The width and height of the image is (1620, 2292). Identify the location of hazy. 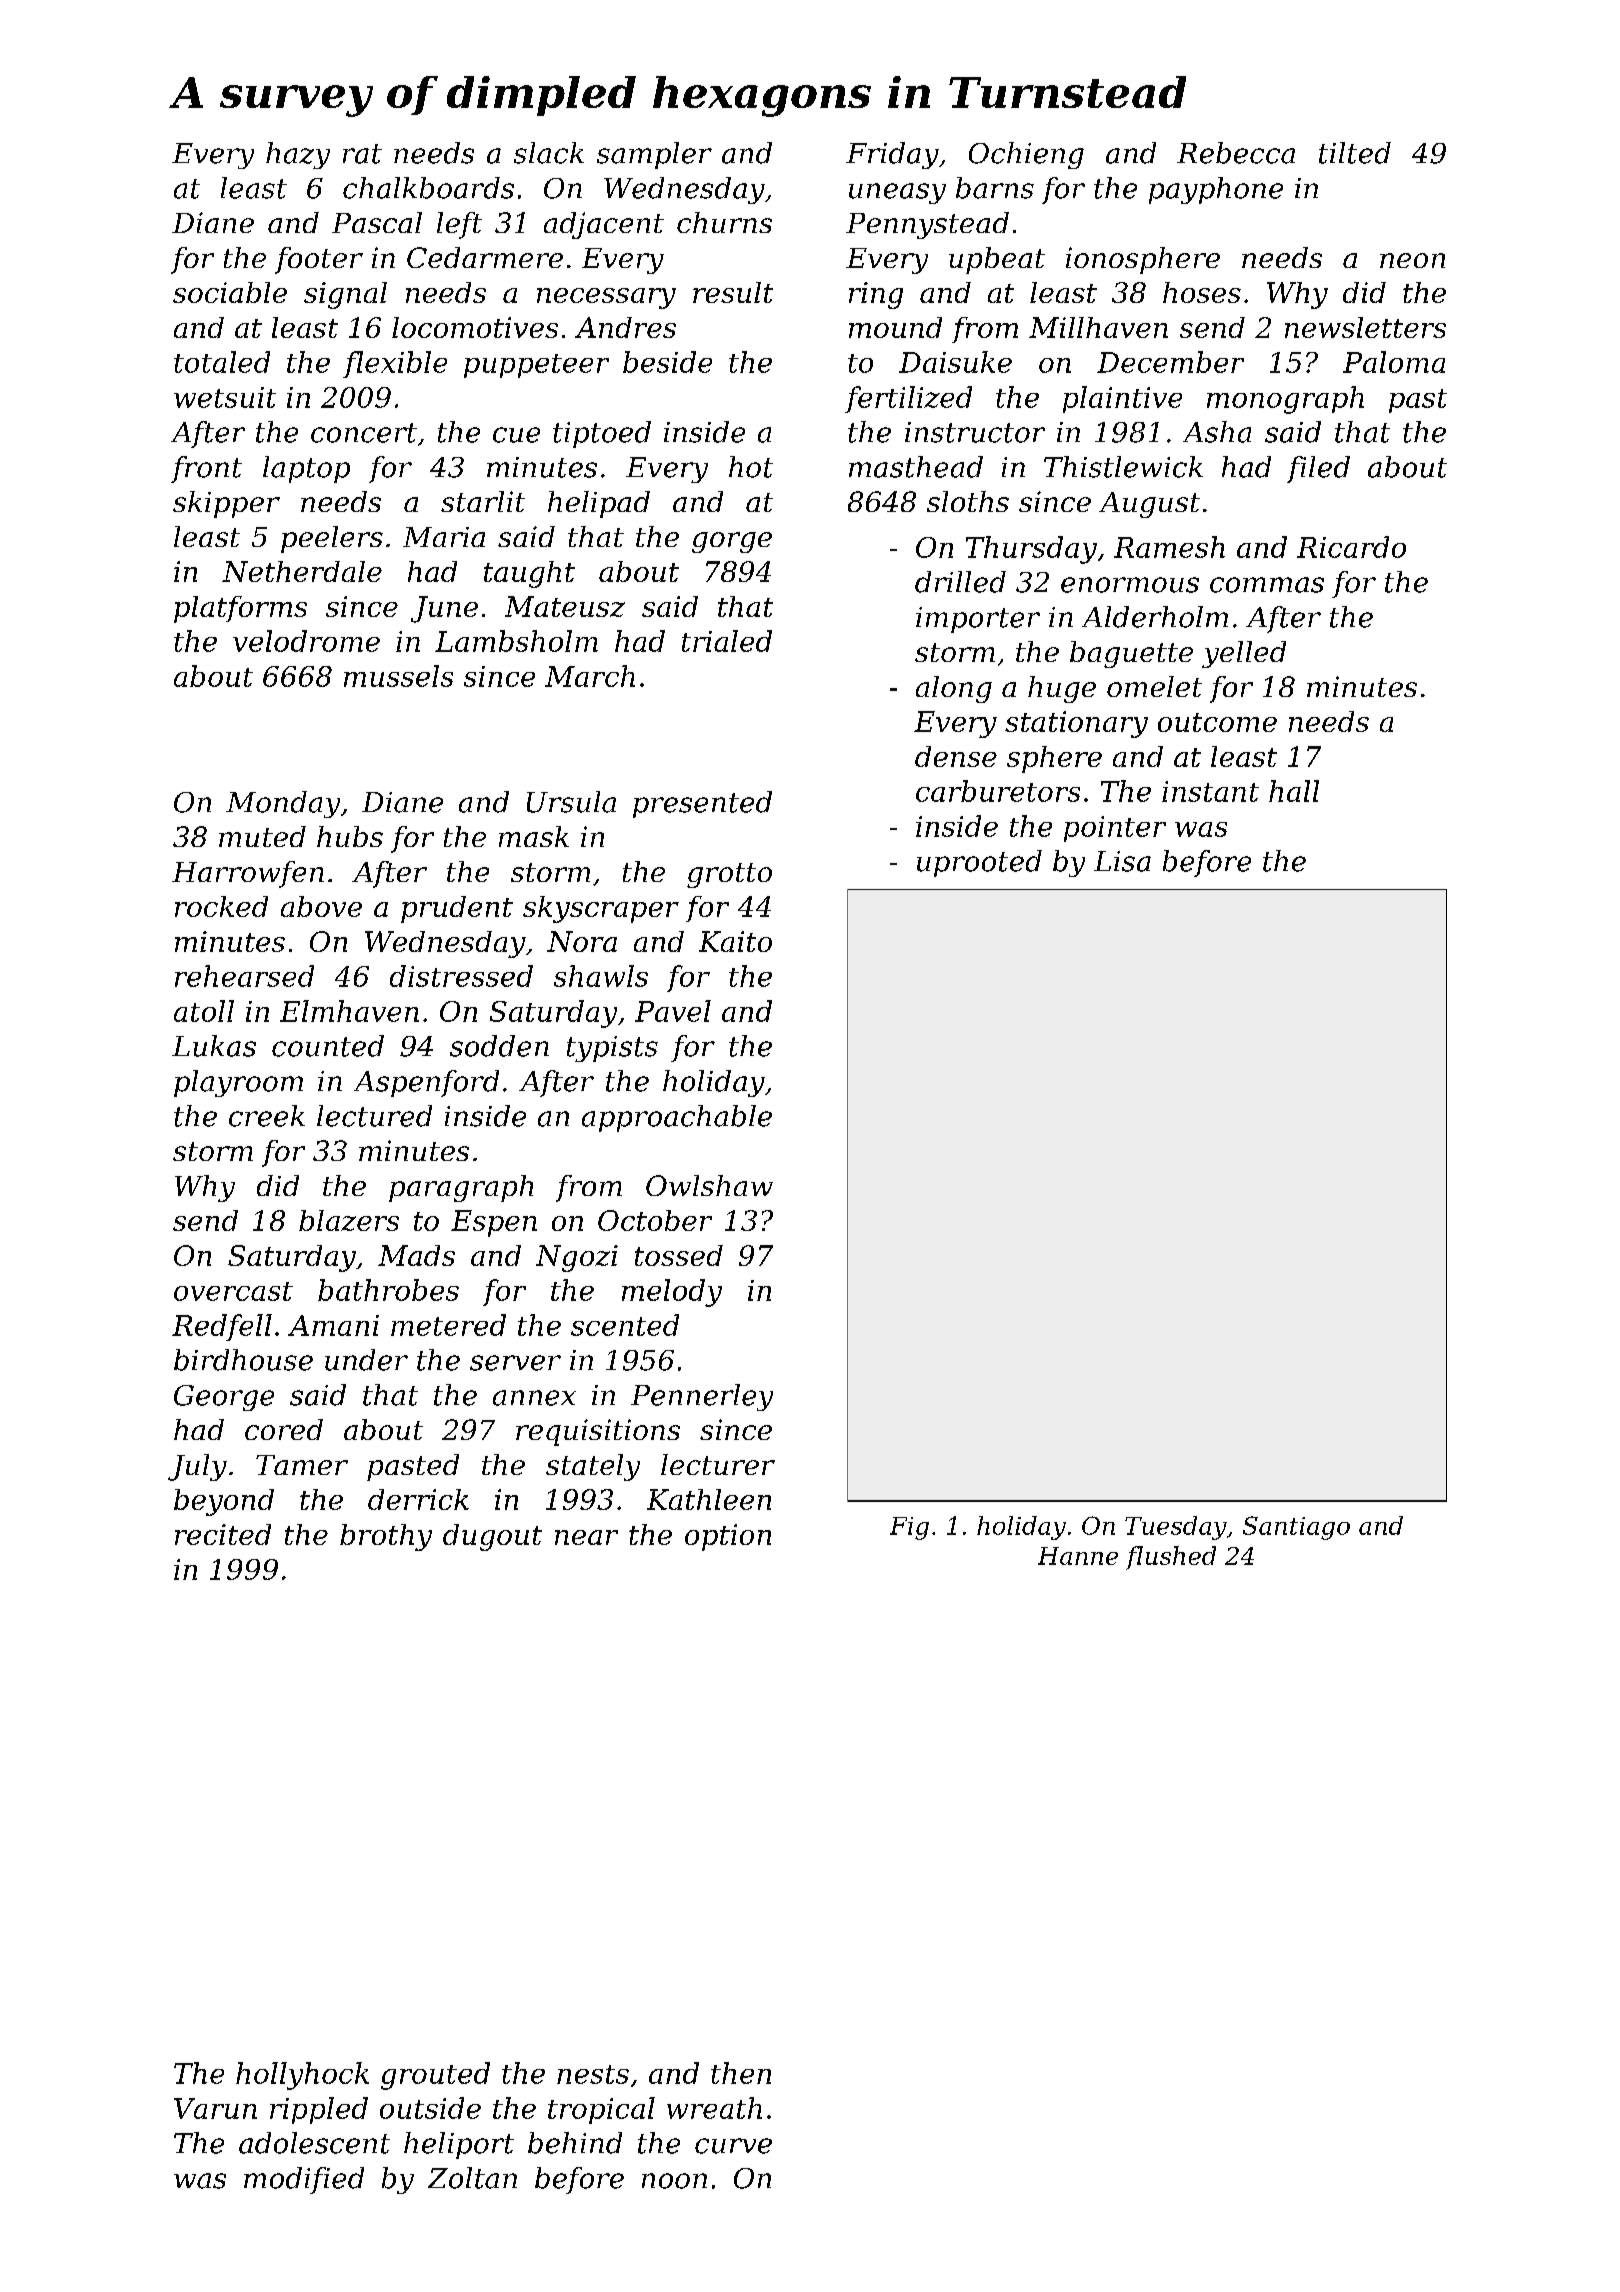
(298, 155).
